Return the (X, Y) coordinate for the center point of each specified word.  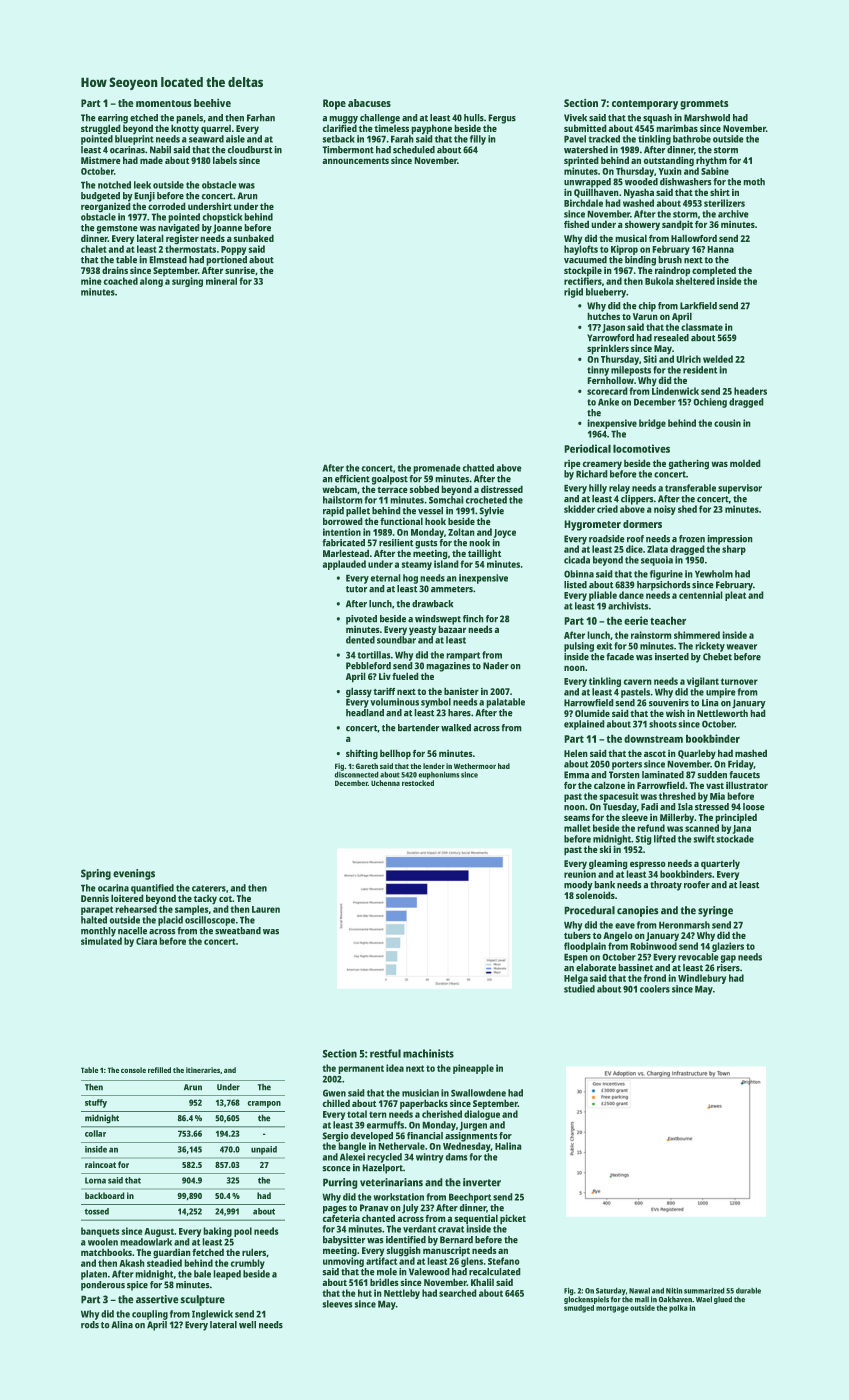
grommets (704, 105)
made (151, 160)
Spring (96, 874)
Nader (496, 666)
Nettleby (402, 1294)
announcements (355, 161)
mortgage (612, 1309)
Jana (742, 829)
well (247, 1325)
